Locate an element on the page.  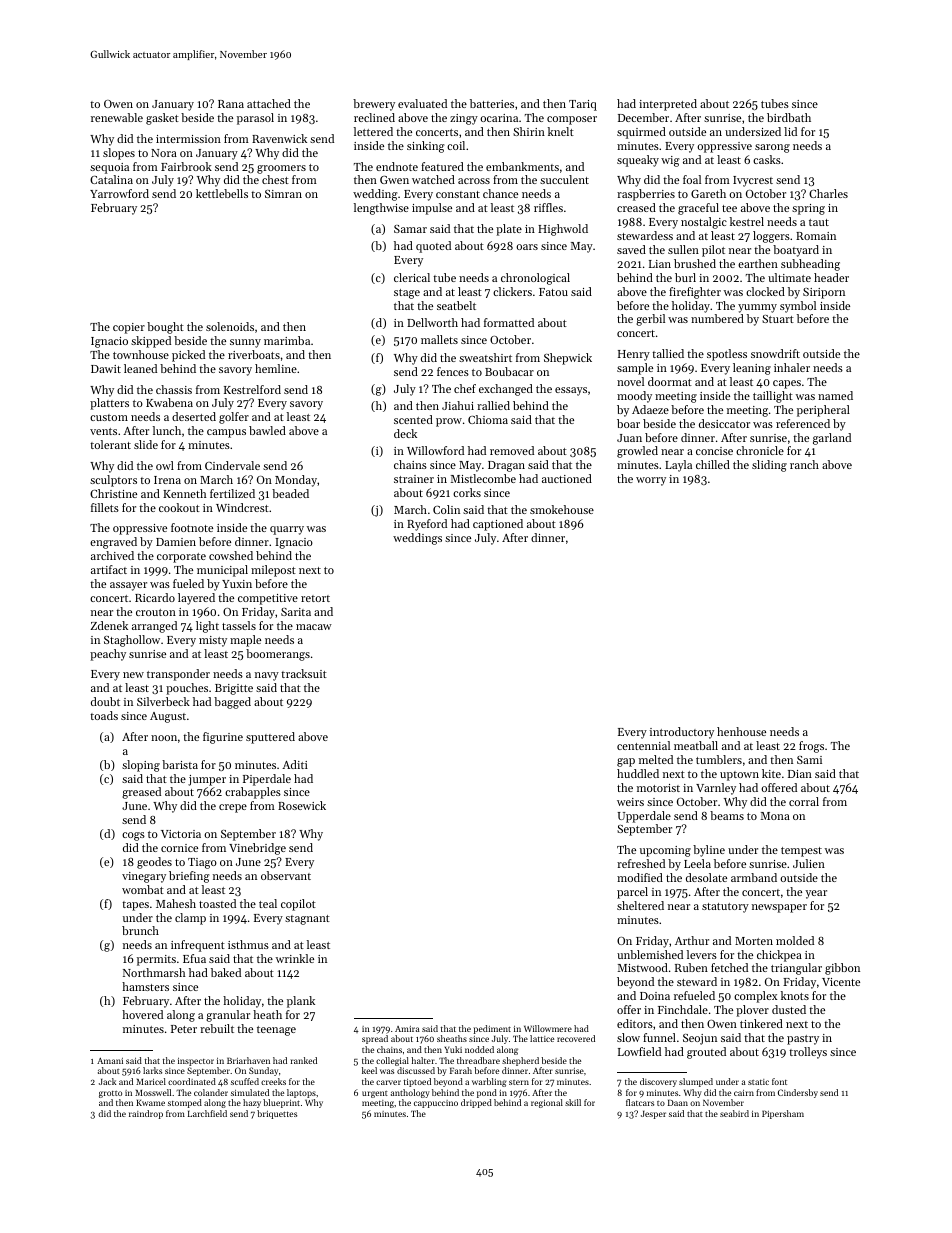
Ryeford is located at coordinates (427, 525).
